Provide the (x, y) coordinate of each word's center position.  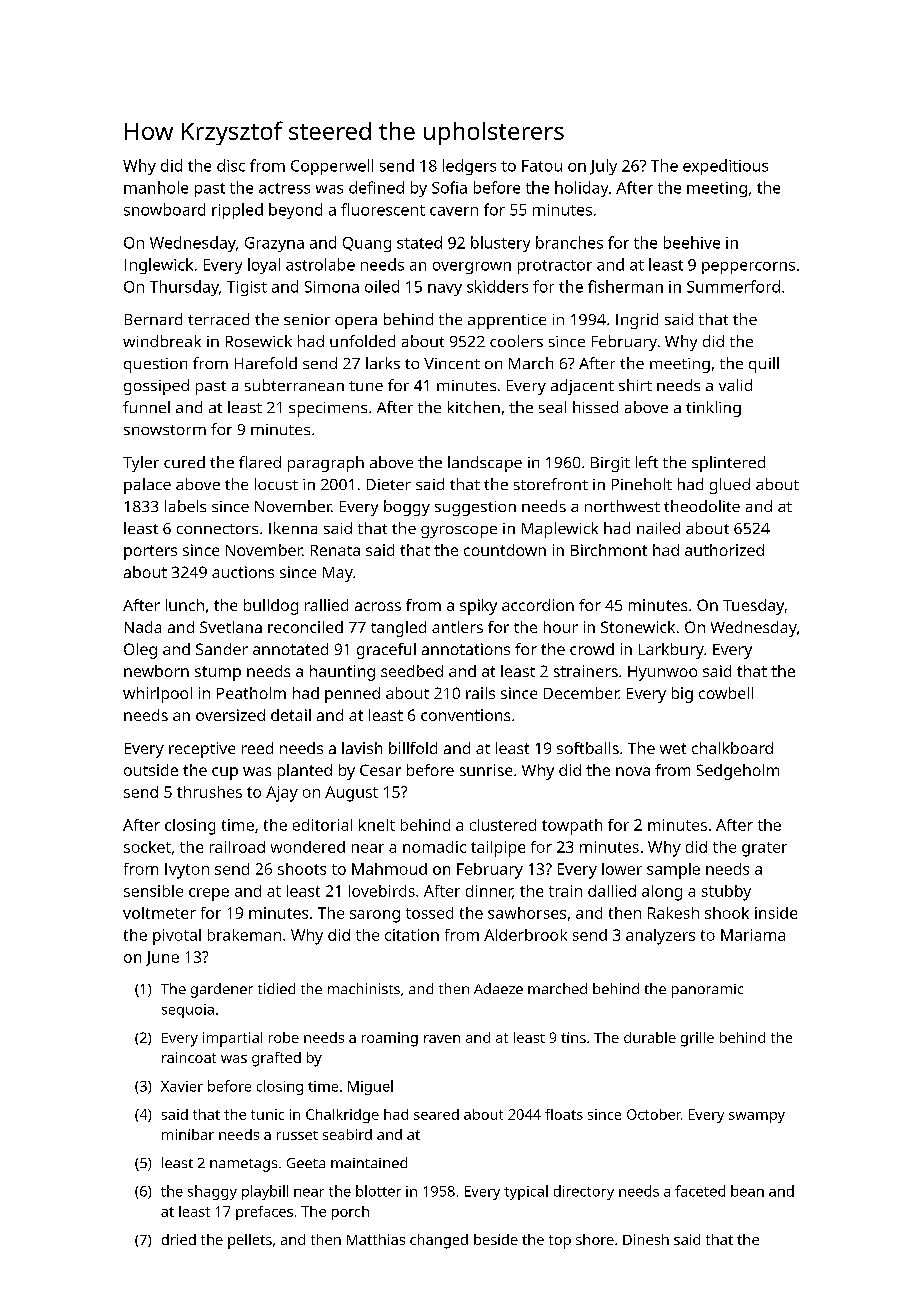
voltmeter (159, 913)
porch (350, 1213)
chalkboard (732, 748)
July (603, 167)
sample (673, 871)
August (351, 794)
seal (552, 407)
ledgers (469, 167)
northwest (622, 506)
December (581, 693)
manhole (156, 187)
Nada (143, 627)
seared (436, 1114)
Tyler (141, 464)
